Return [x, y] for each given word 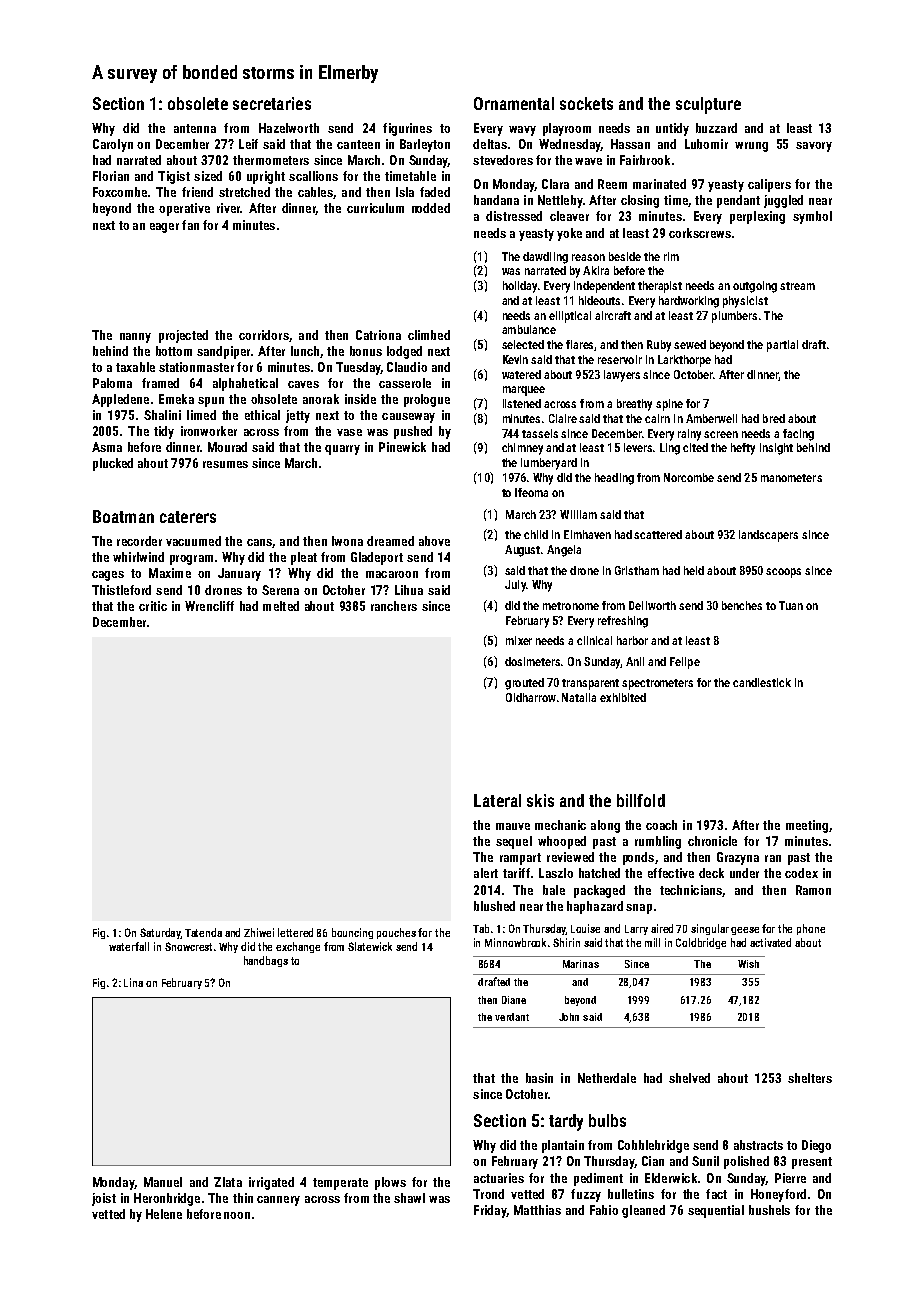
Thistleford [121, 590]
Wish [748, 964]
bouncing [352, 933]
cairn [657, 418]
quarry [342, 450]
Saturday [160, 933]
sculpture [708, 105]
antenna [195, 128]
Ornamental [514, 103]
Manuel [163, 1182]
